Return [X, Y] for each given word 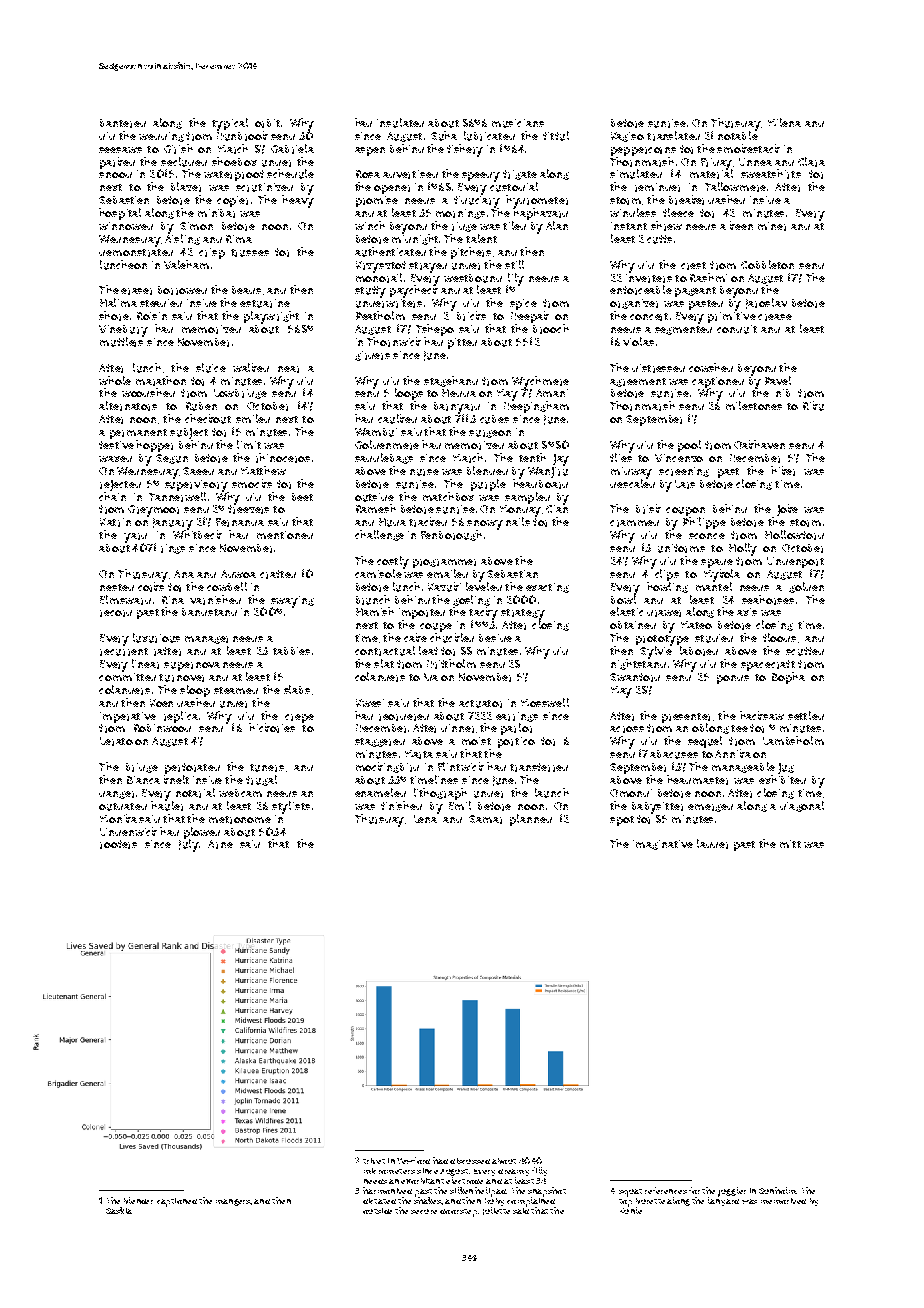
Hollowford [794, 535]
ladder [712, 844]
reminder [657, 187]
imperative [128, 717]
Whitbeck [197, 534]
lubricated [489, 136]
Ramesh [376, 508]
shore [114, 316]
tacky [483, 613]
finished [401, 805]
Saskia [119, 1210]
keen [741, 225]
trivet [374, 1161]
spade [717, 563]
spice [523, 304]
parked [117, 163]
